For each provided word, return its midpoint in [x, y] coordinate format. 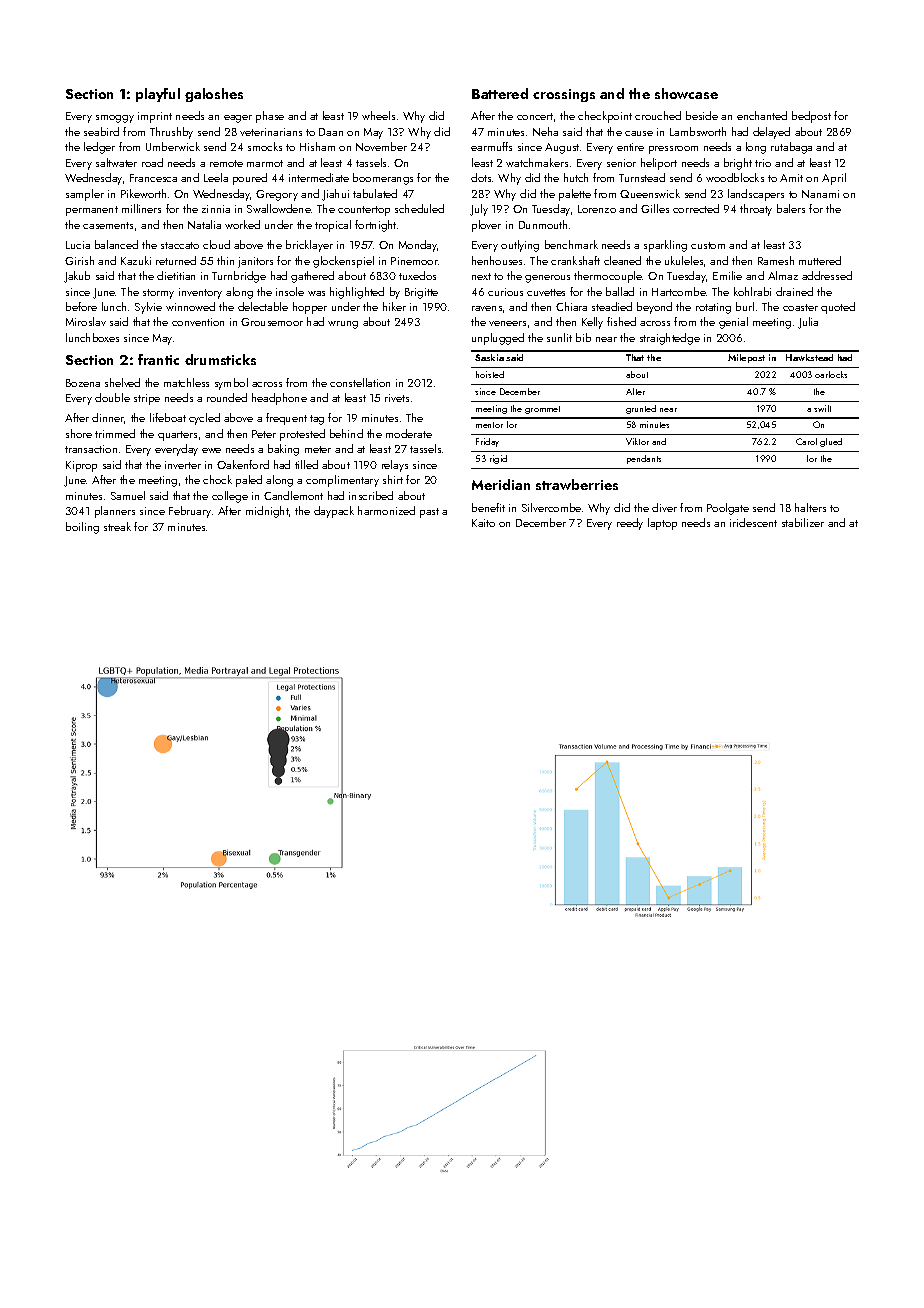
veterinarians [271, 132]
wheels [378, 115]
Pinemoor [414, 261]
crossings [564, 95]
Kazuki [136, 260]
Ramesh [776, 260]
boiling [82, 528]
